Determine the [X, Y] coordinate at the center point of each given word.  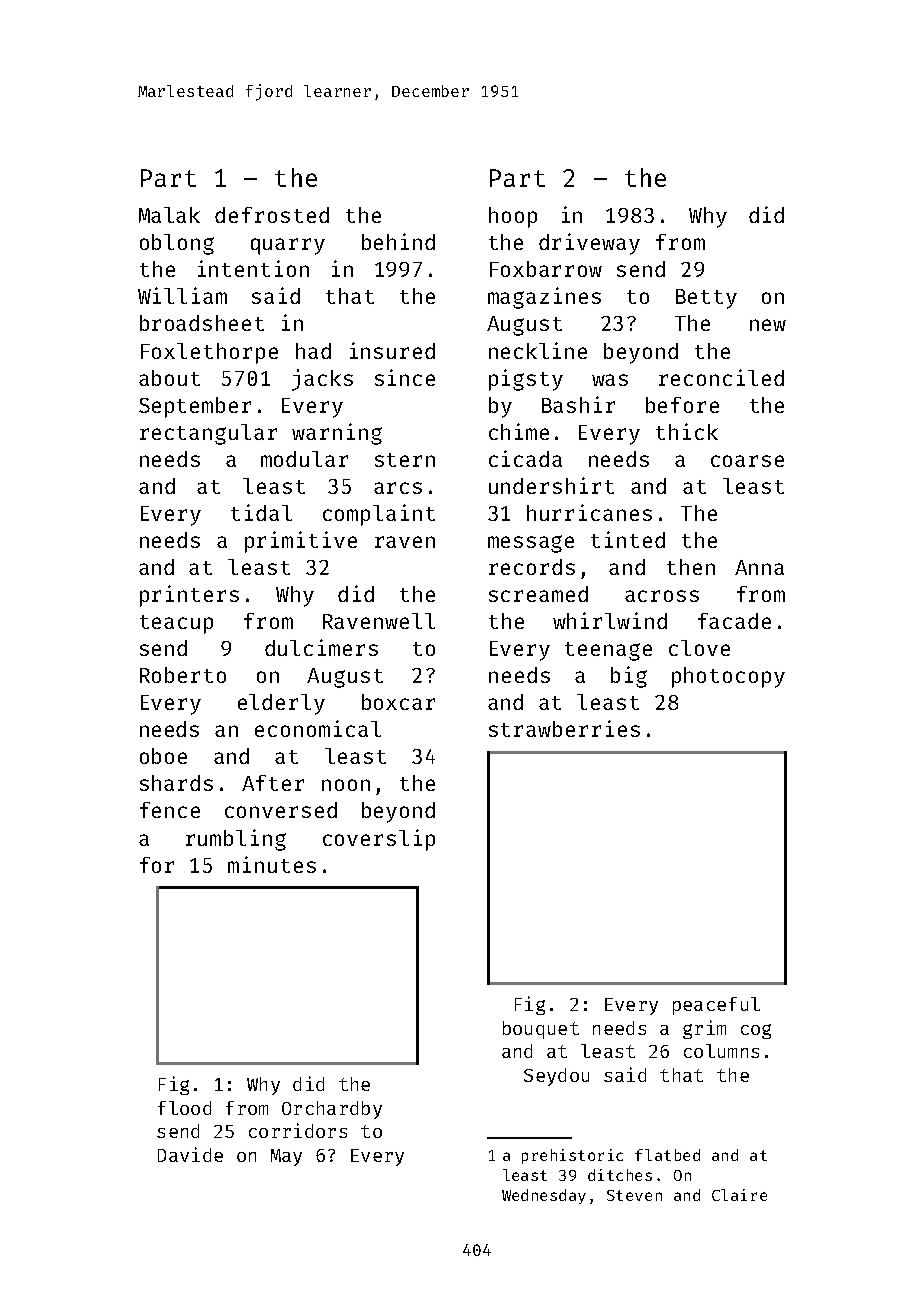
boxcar [398, 702]
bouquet [541, 1030]
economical [318, 728]
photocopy [728, 677]
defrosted [272, 215]
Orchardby [332, 1110]
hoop [513, 217]
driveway [589, 244]
